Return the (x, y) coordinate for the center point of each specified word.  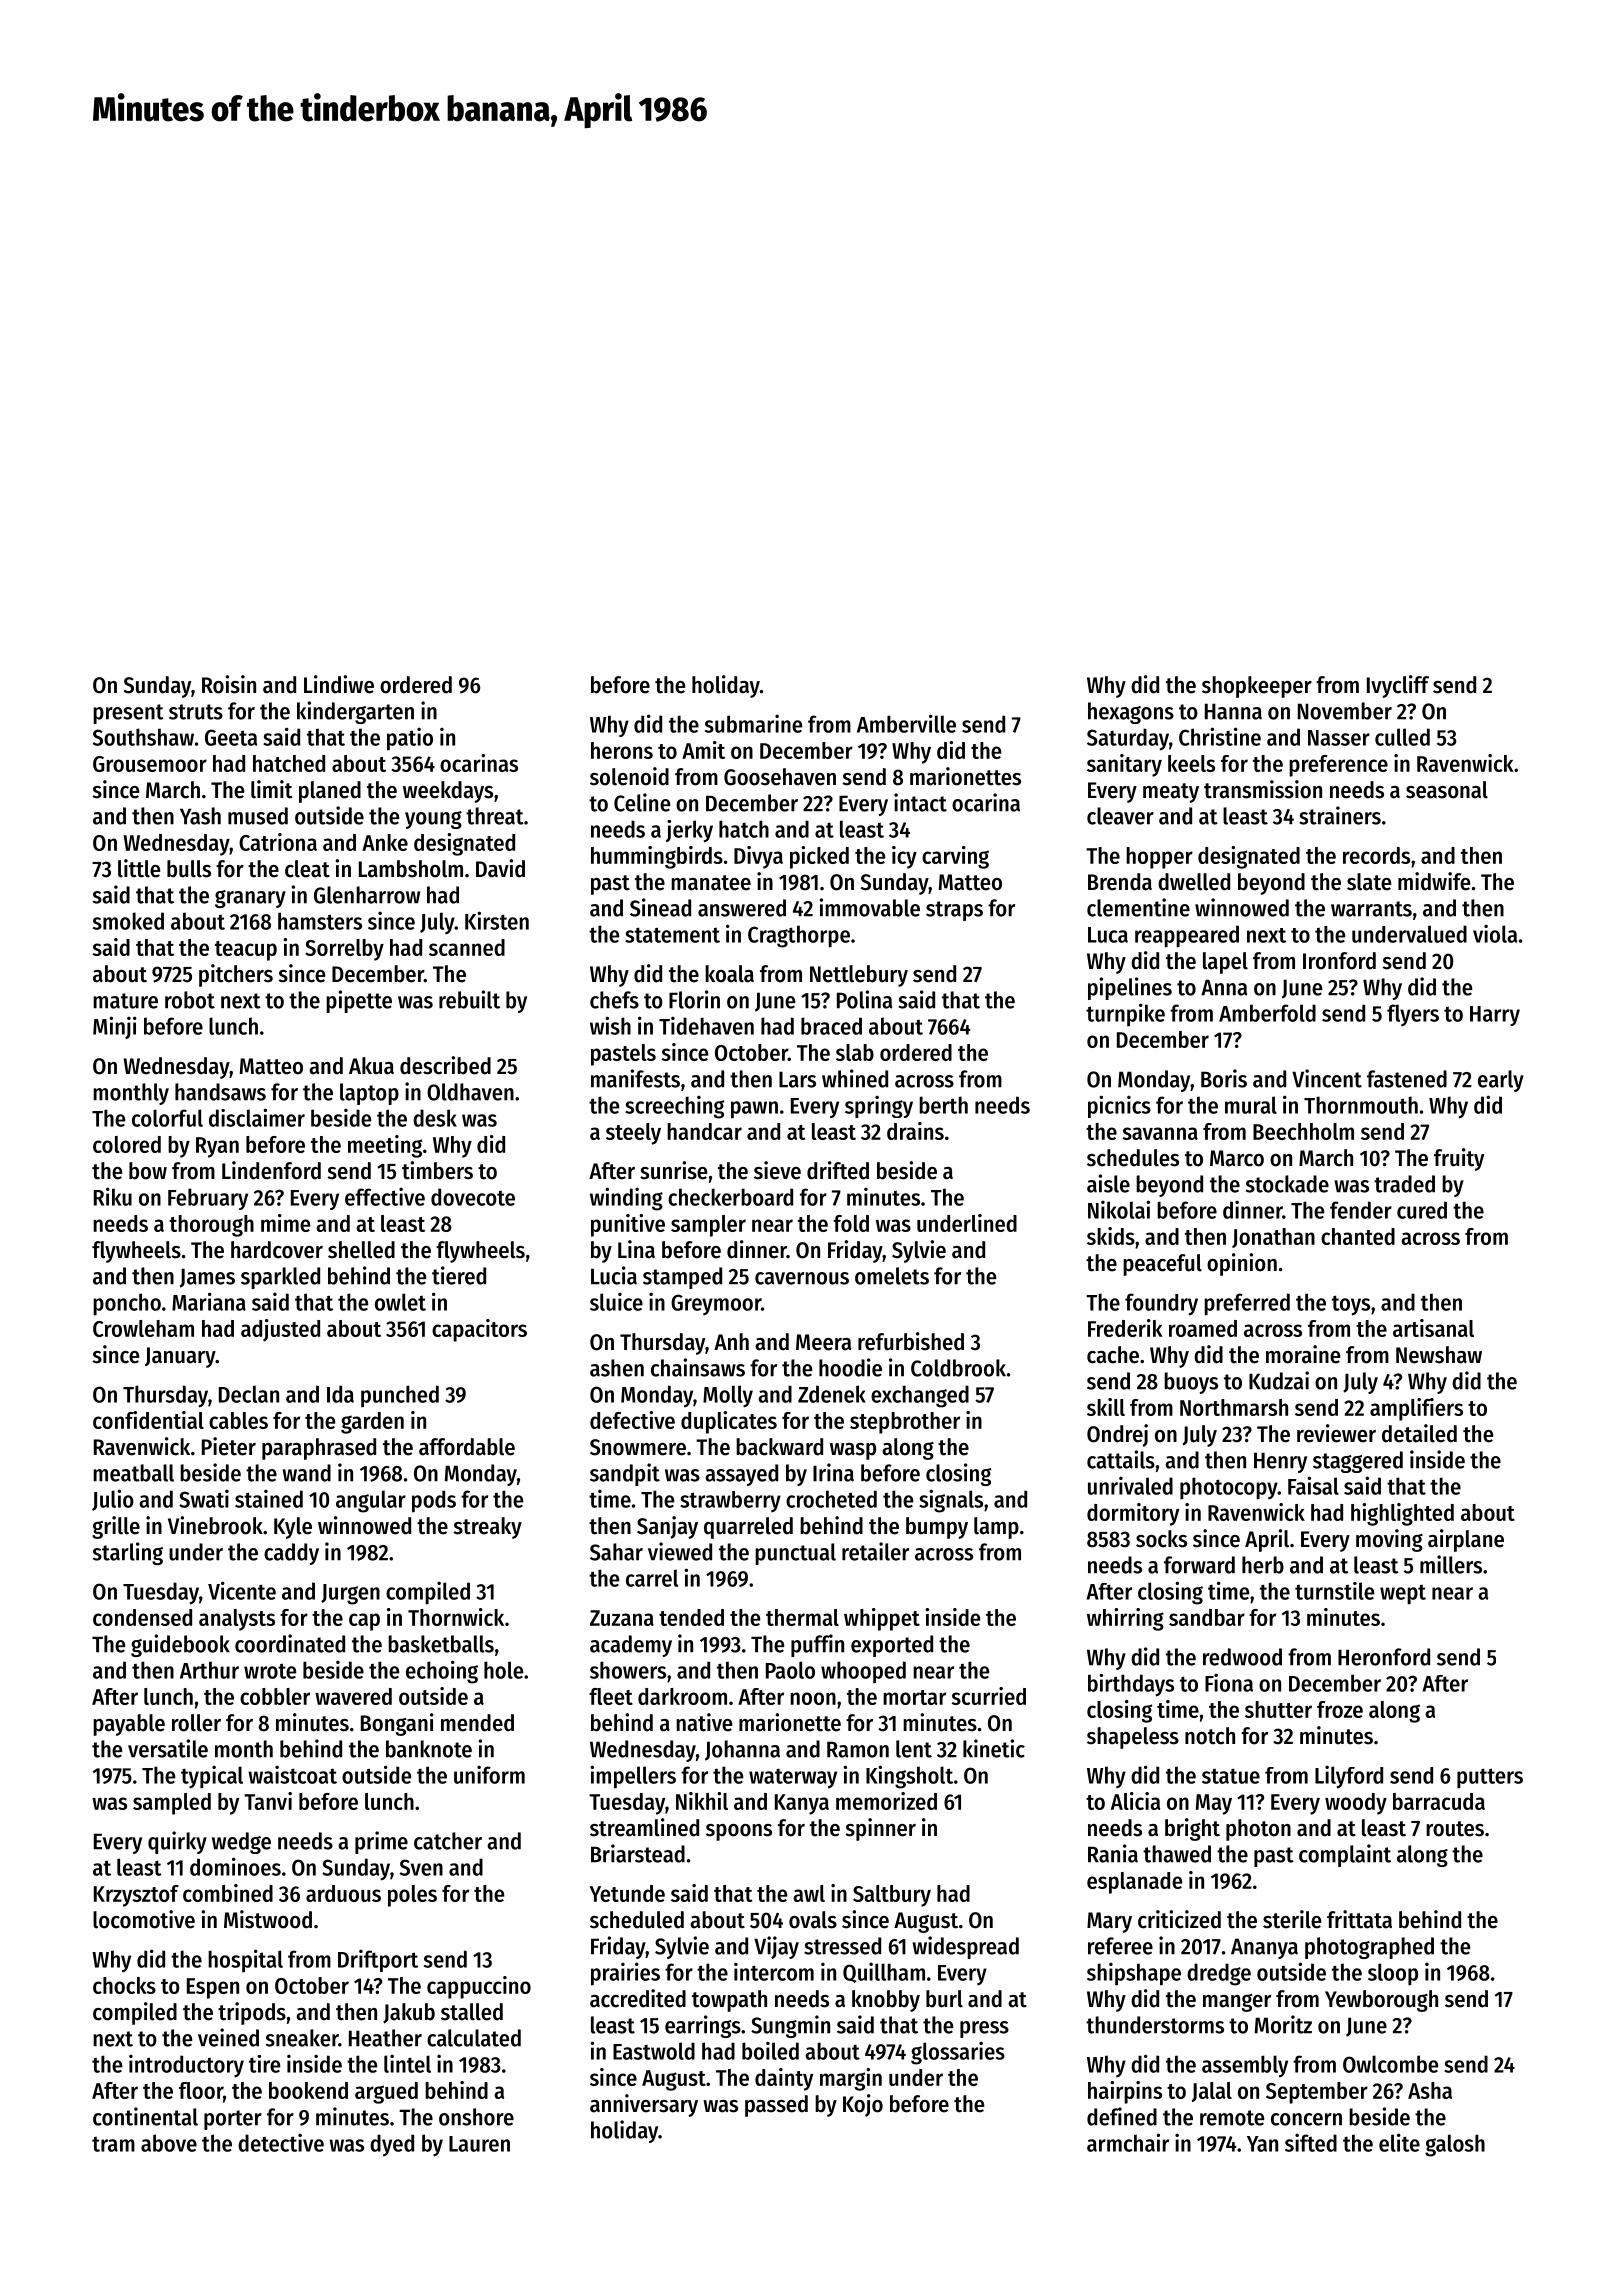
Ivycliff (1398, 686)
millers (1451, 1564)
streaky (488, 1528)
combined (228, 1893)
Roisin (229, 684)
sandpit (625, 1474)
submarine (753, 723)
